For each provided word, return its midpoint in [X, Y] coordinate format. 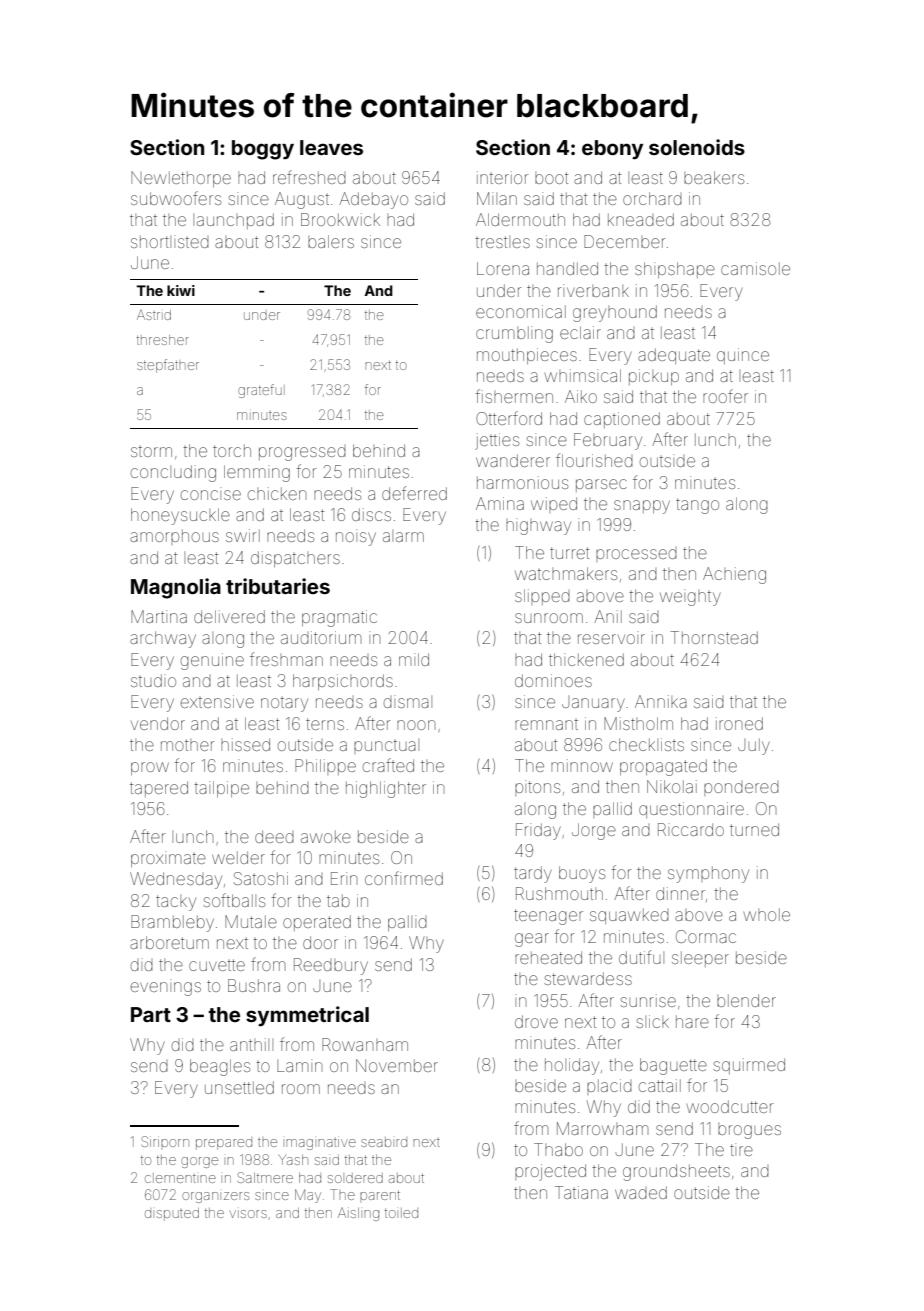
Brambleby [172, 923]
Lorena [503, 268]
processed [636, 555]
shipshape [675, 270]
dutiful [641, 957]
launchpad [233, 221]
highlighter [386, 789]
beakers [714, 177]
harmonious [522, 482]
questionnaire [691, 810]
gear [532, 940]
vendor [158, 723]
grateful [261, 391]
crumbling [514, 334]
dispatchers [295, 559]
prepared [224, 1144]
